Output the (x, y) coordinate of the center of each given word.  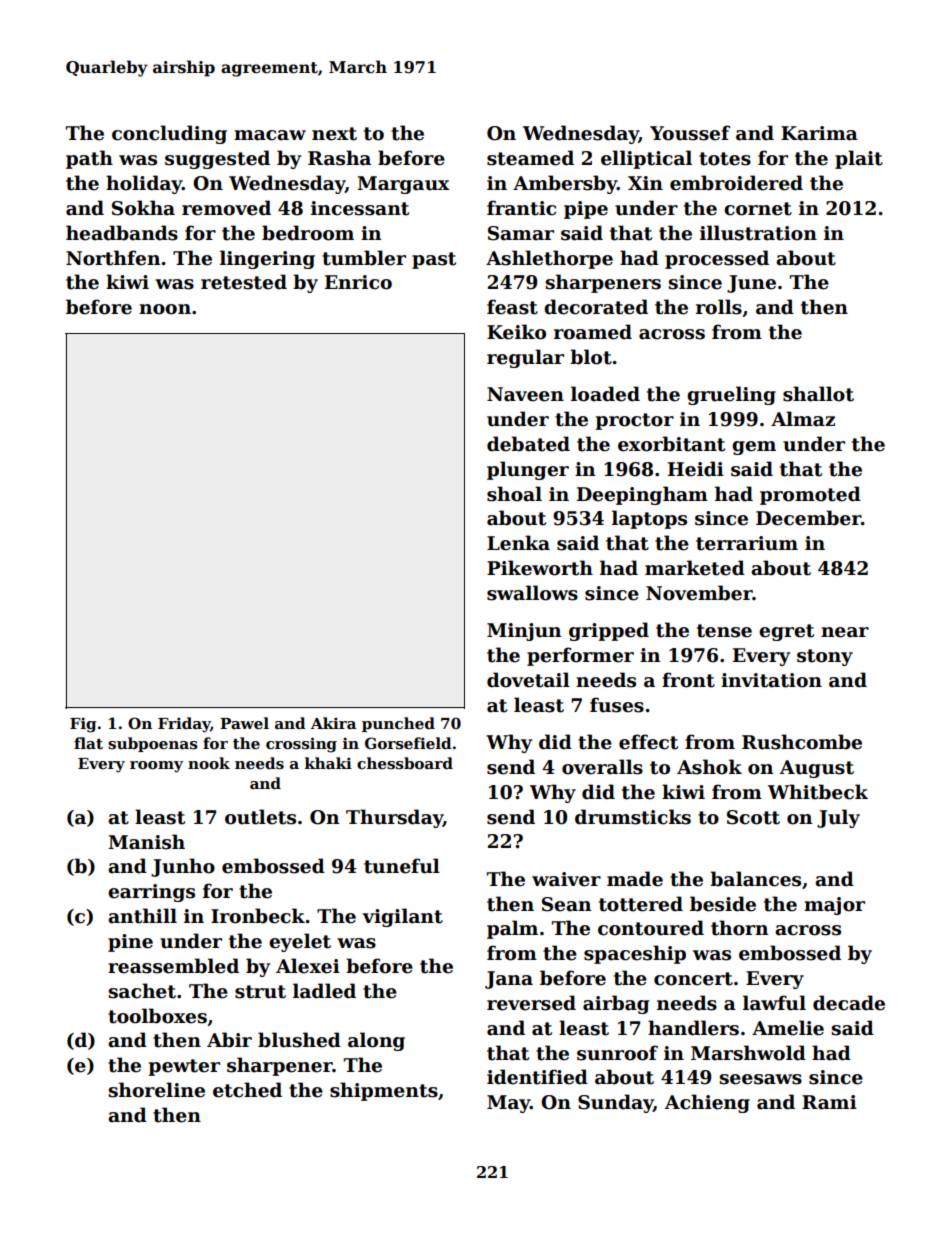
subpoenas (153, 744)
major (834, 906)
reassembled (173, 966)
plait (859, 159)
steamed (530, 158)
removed (226, 208)
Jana (509, 980)
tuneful (402, 866)
